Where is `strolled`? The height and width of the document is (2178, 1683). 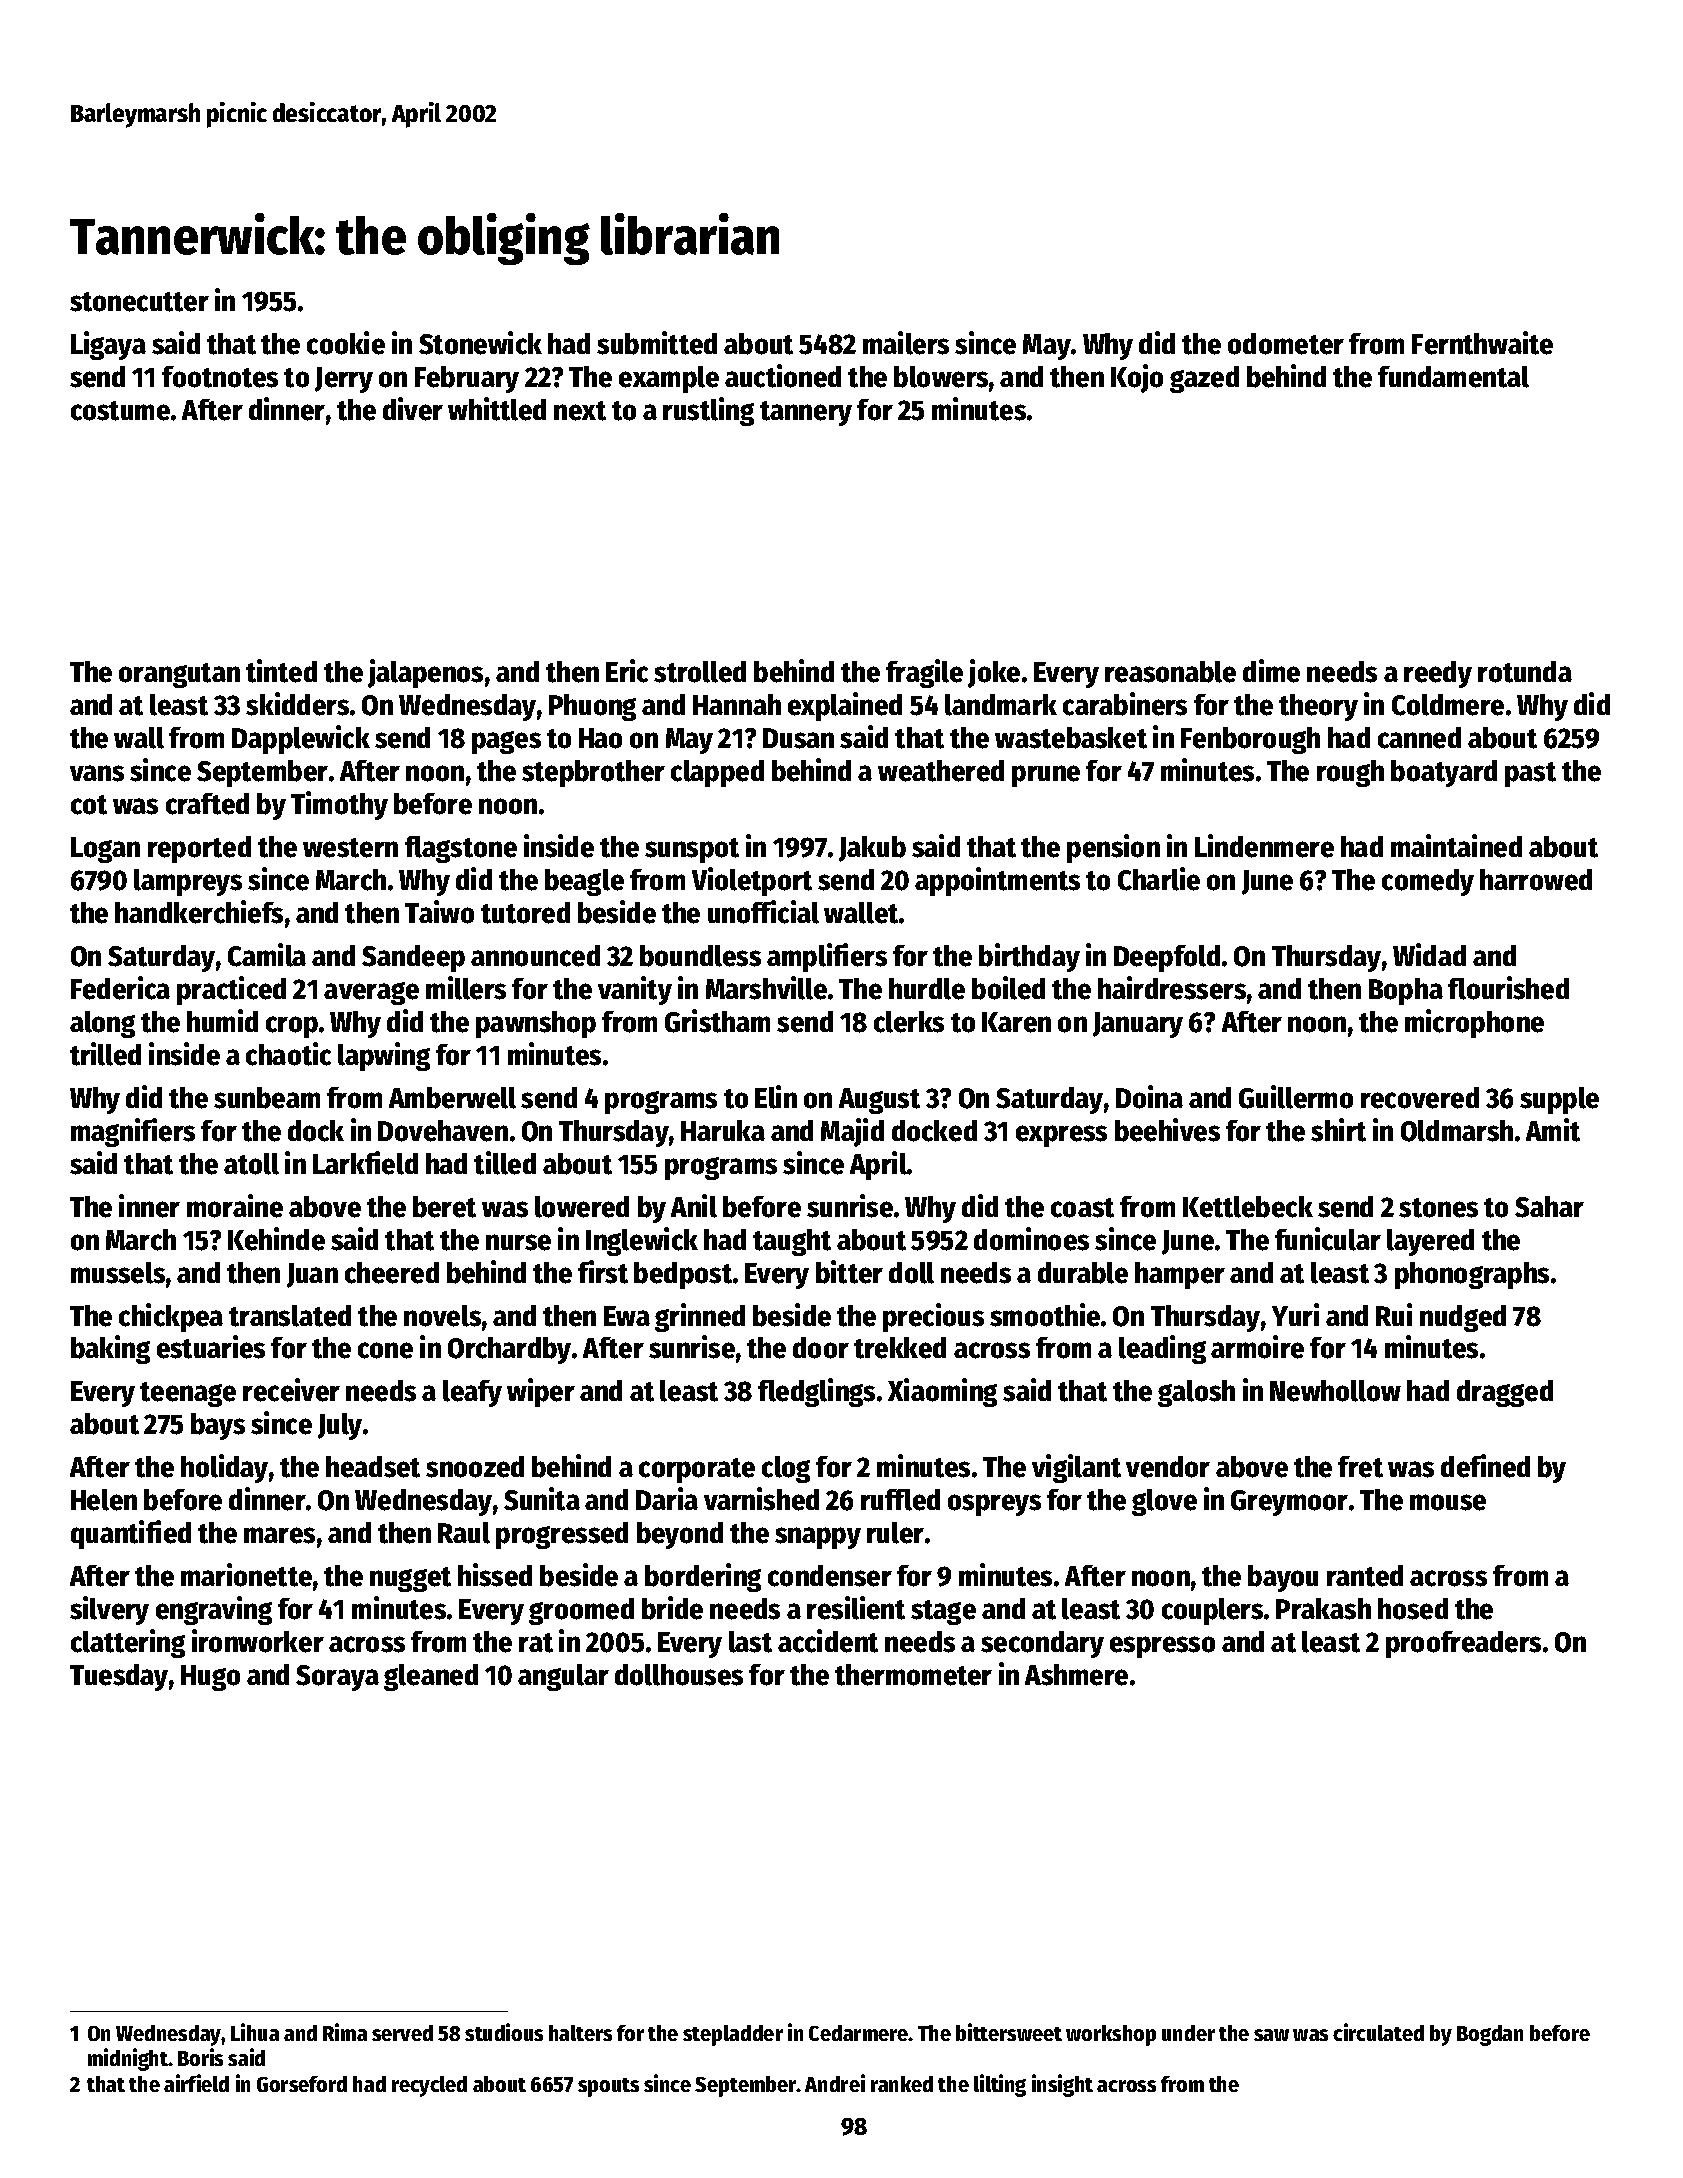 strolled is located at coordinates (700, 672).
